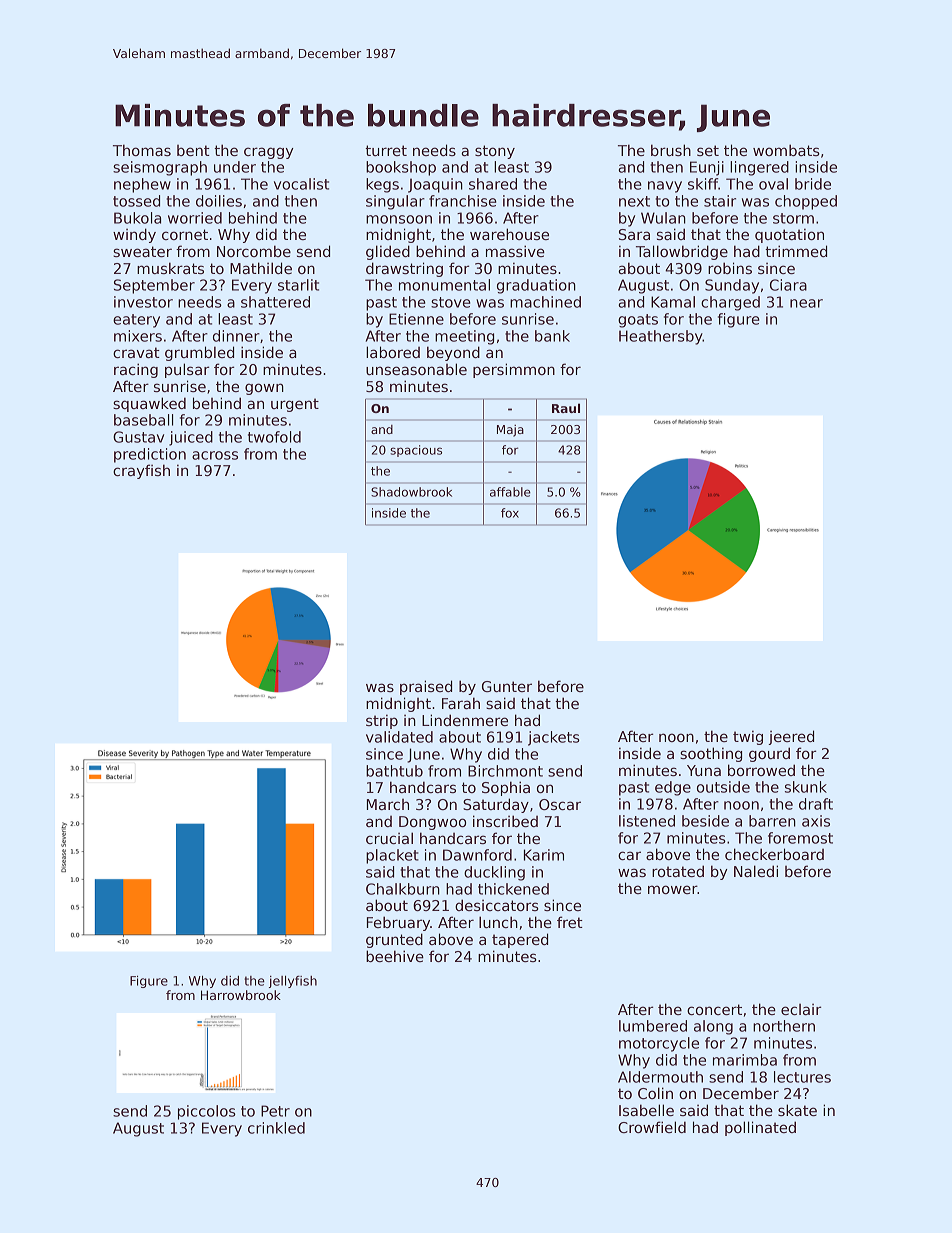  Describe the element at coordinates (426, 687) in the page. I see `praised` at that location.
